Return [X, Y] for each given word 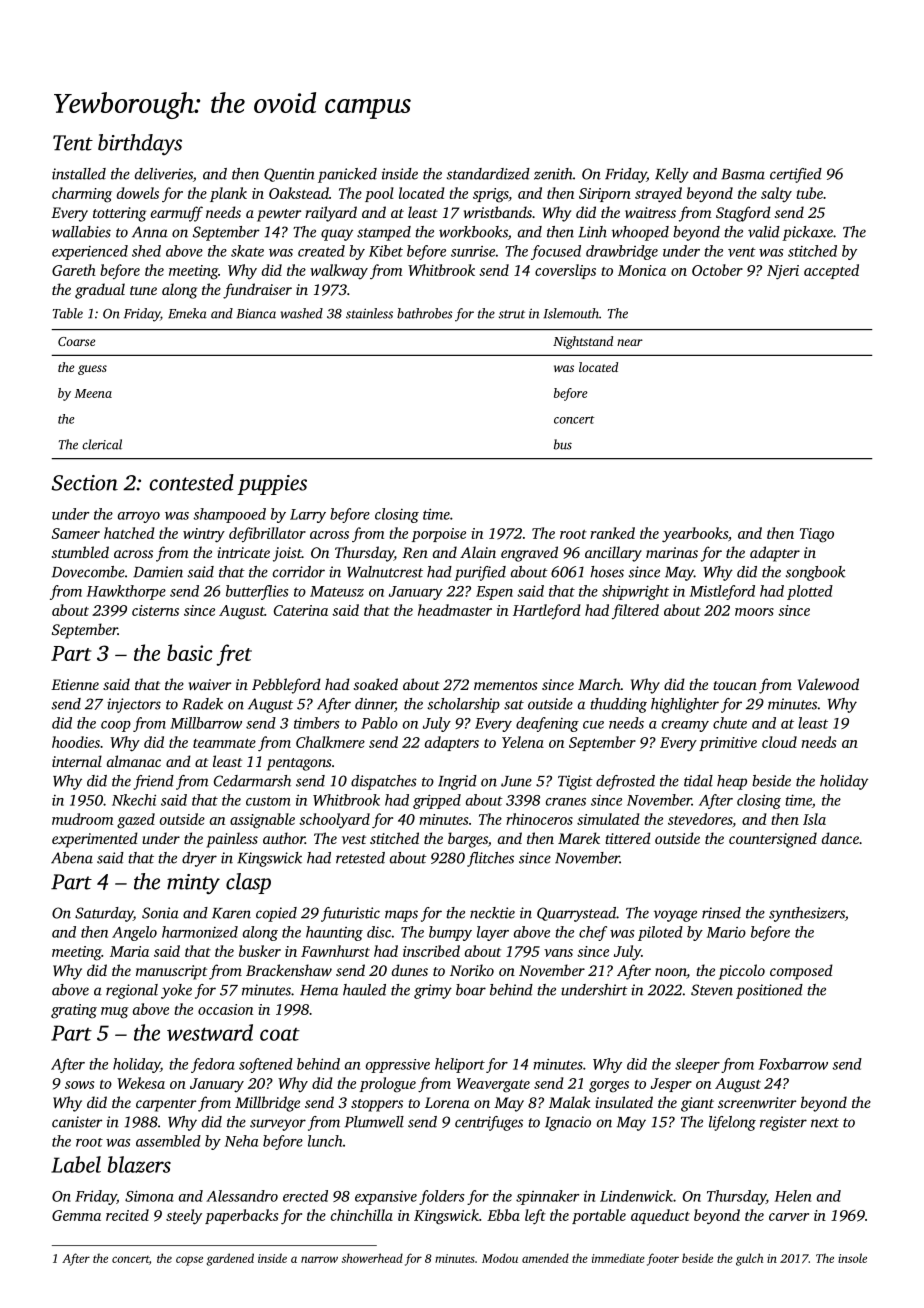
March [599, 684]
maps [401, 916]
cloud [779, 742]
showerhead [372, 1258]
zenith [553, 174]
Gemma [76, 1215]
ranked [612, 533]
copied [276, 914]
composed [801, 972]
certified [796, 175]
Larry [308, 516]
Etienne [75, 684]
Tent [73, 143]
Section [85, 483]
